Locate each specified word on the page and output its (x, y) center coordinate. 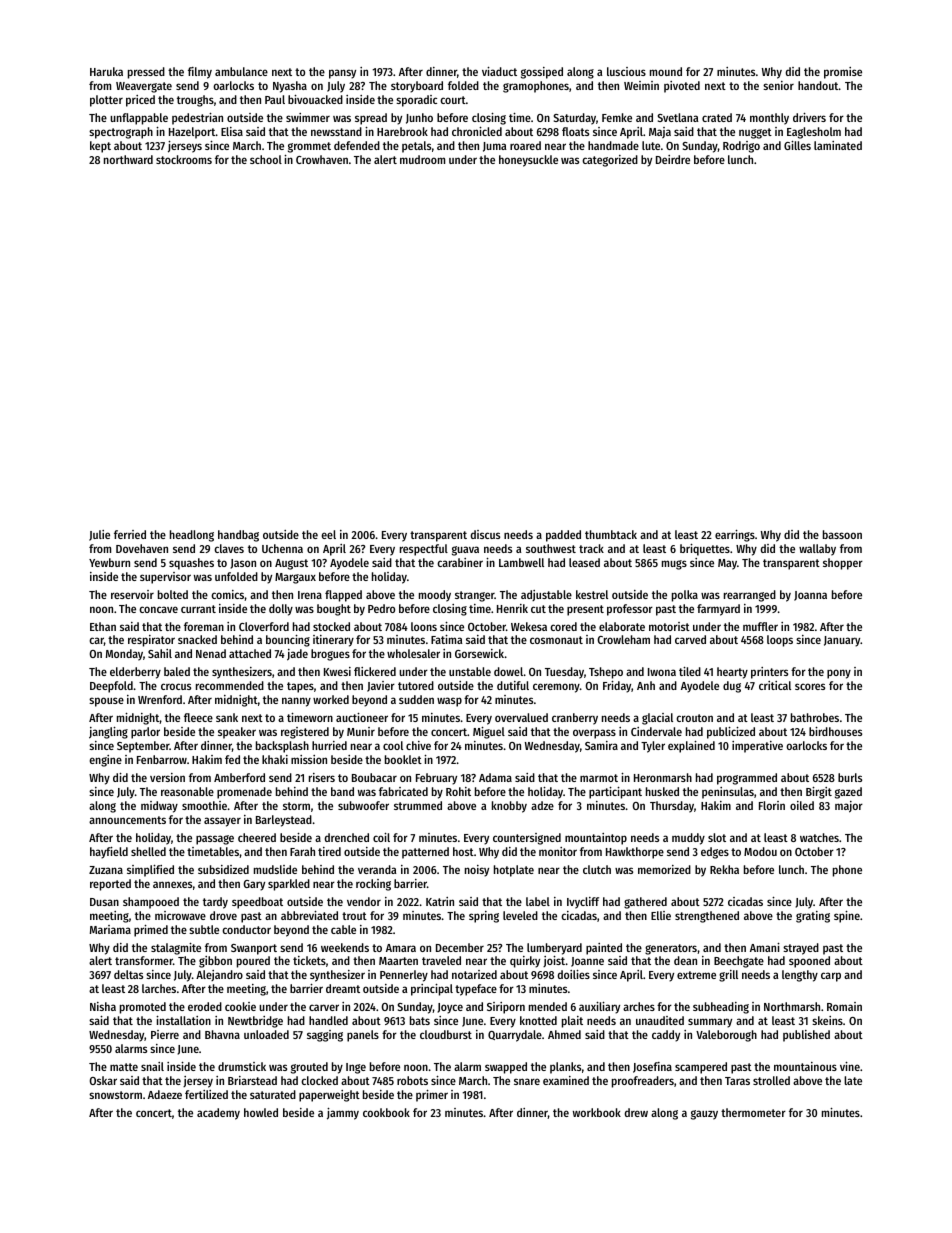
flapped (343, 596)
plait (572, 1022)
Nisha (103, 1006)
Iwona (662, 672)
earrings (735, 536)
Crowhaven (322, 159)
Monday (124, 655)
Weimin (641, 85)
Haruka (106, 71)
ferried (130, 534)
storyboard (417, 87)
